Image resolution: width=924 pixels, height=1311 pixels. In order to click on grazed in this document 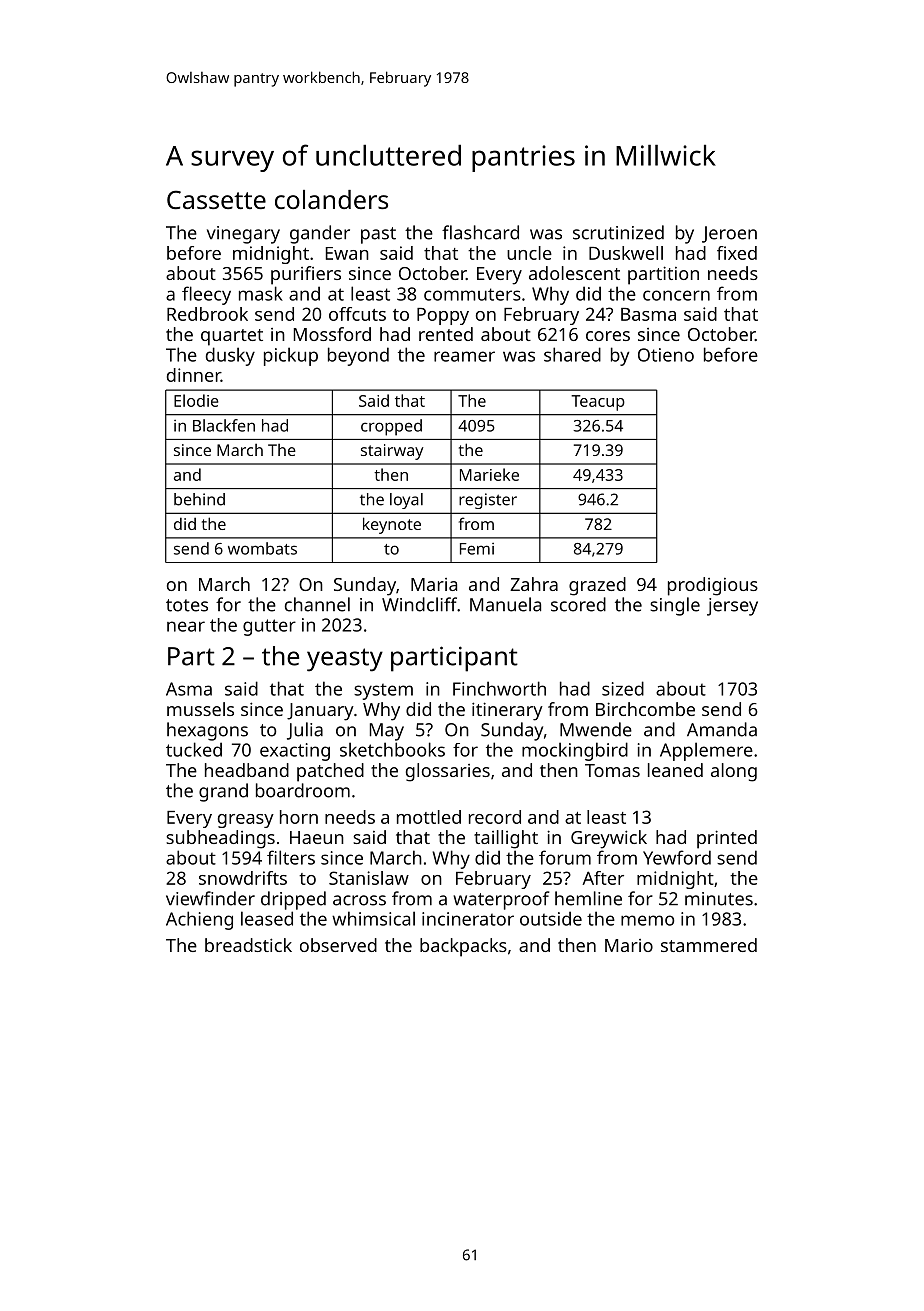, I will do `click(597, 586)`.
